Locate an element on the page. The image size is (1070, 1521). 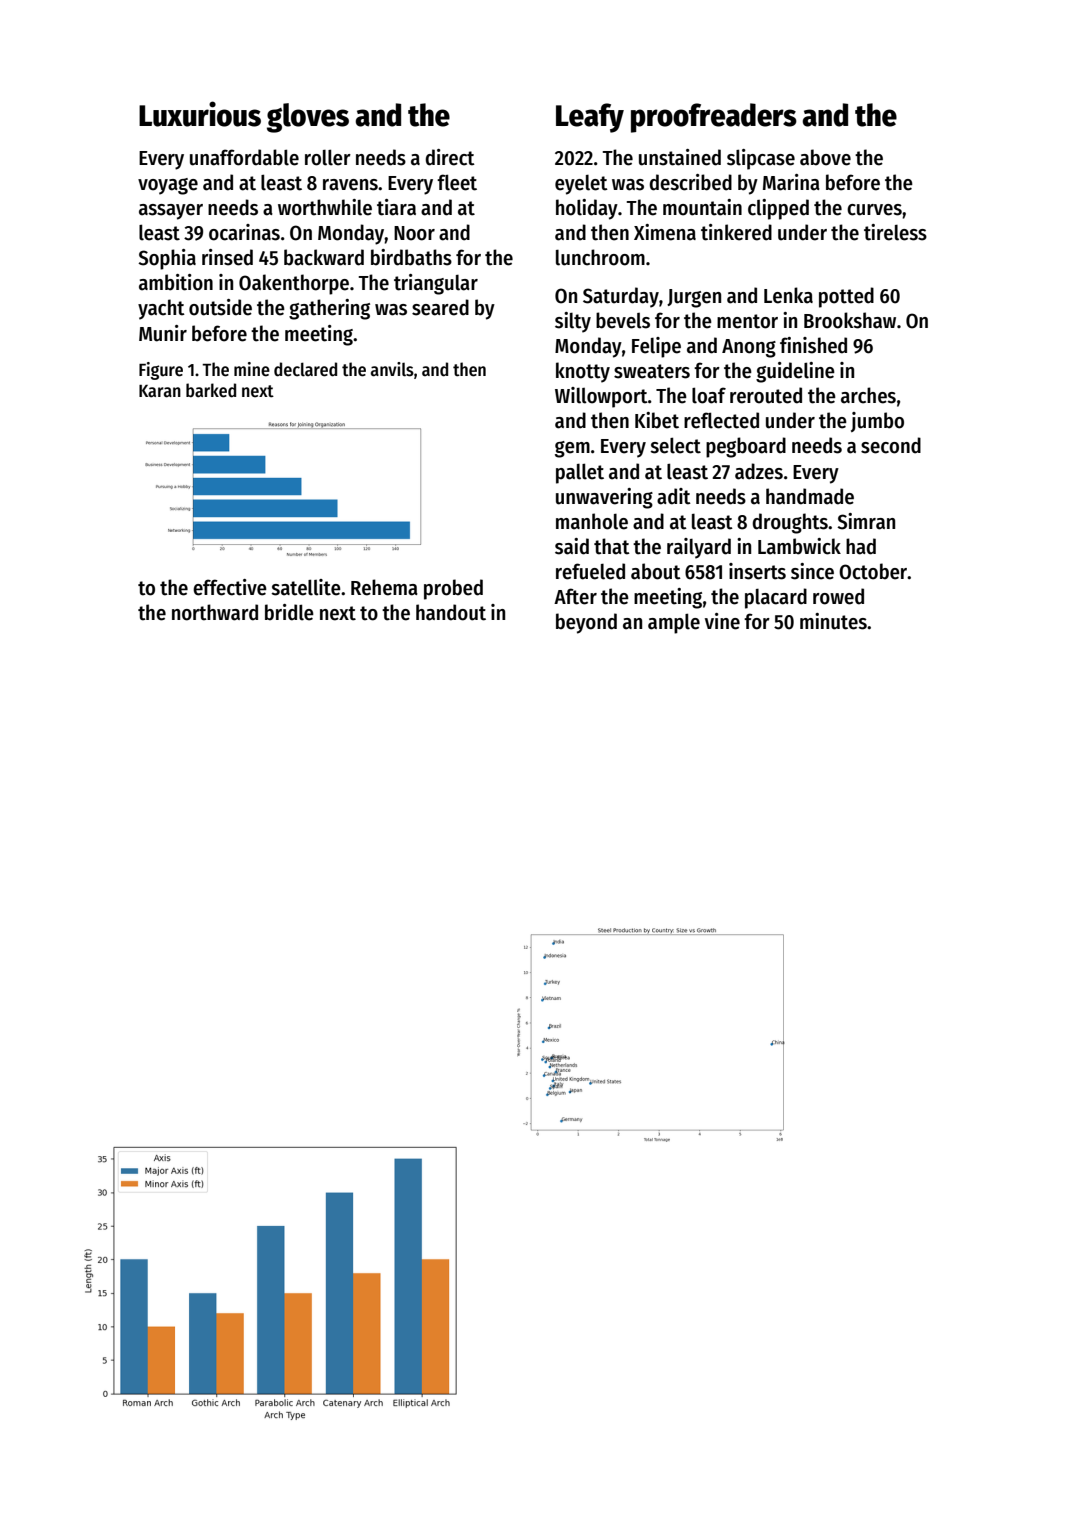
Karan is located at coordinates (160, 391).
